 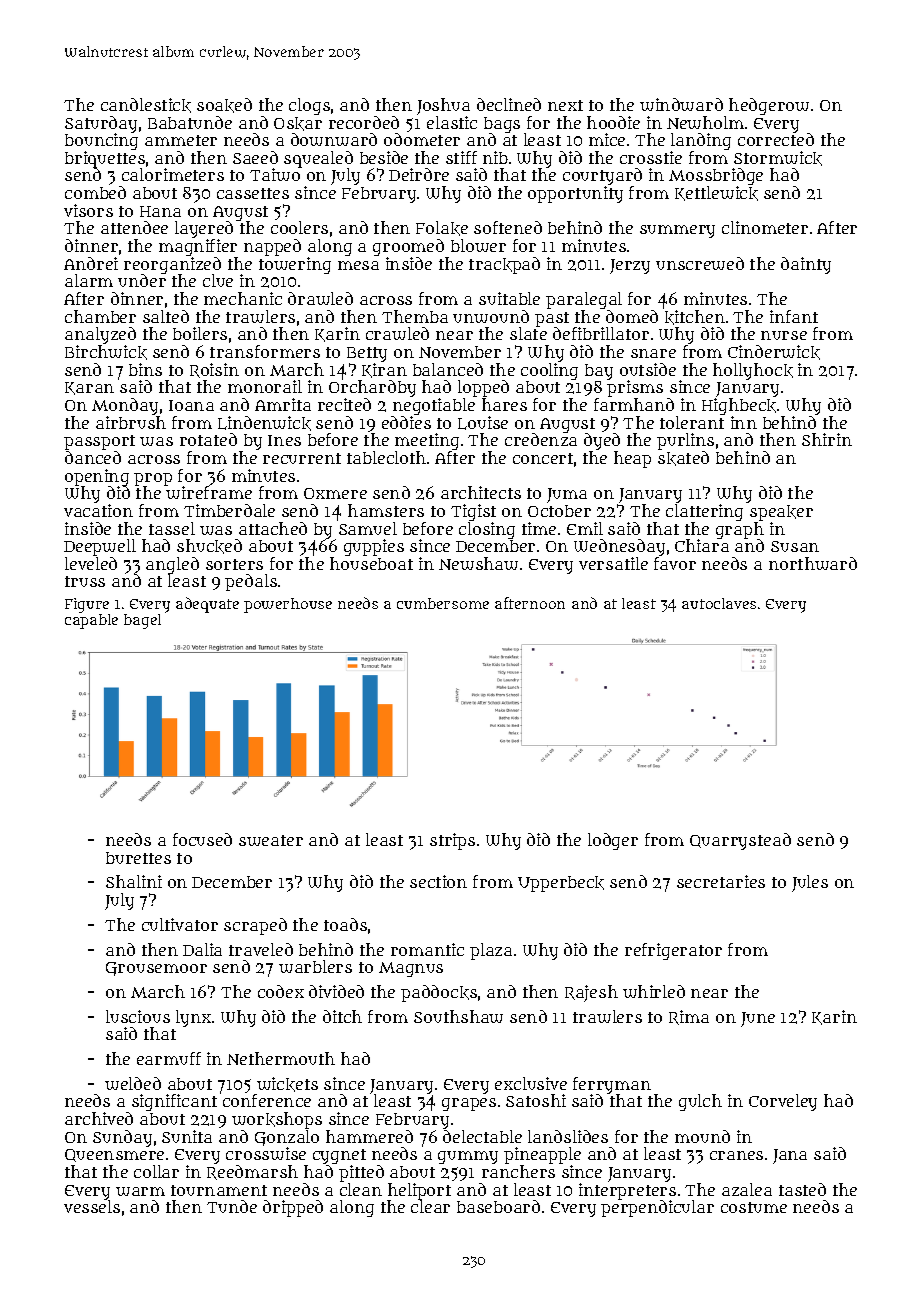 I want to click on corrected, so click(x=776, y=139).
